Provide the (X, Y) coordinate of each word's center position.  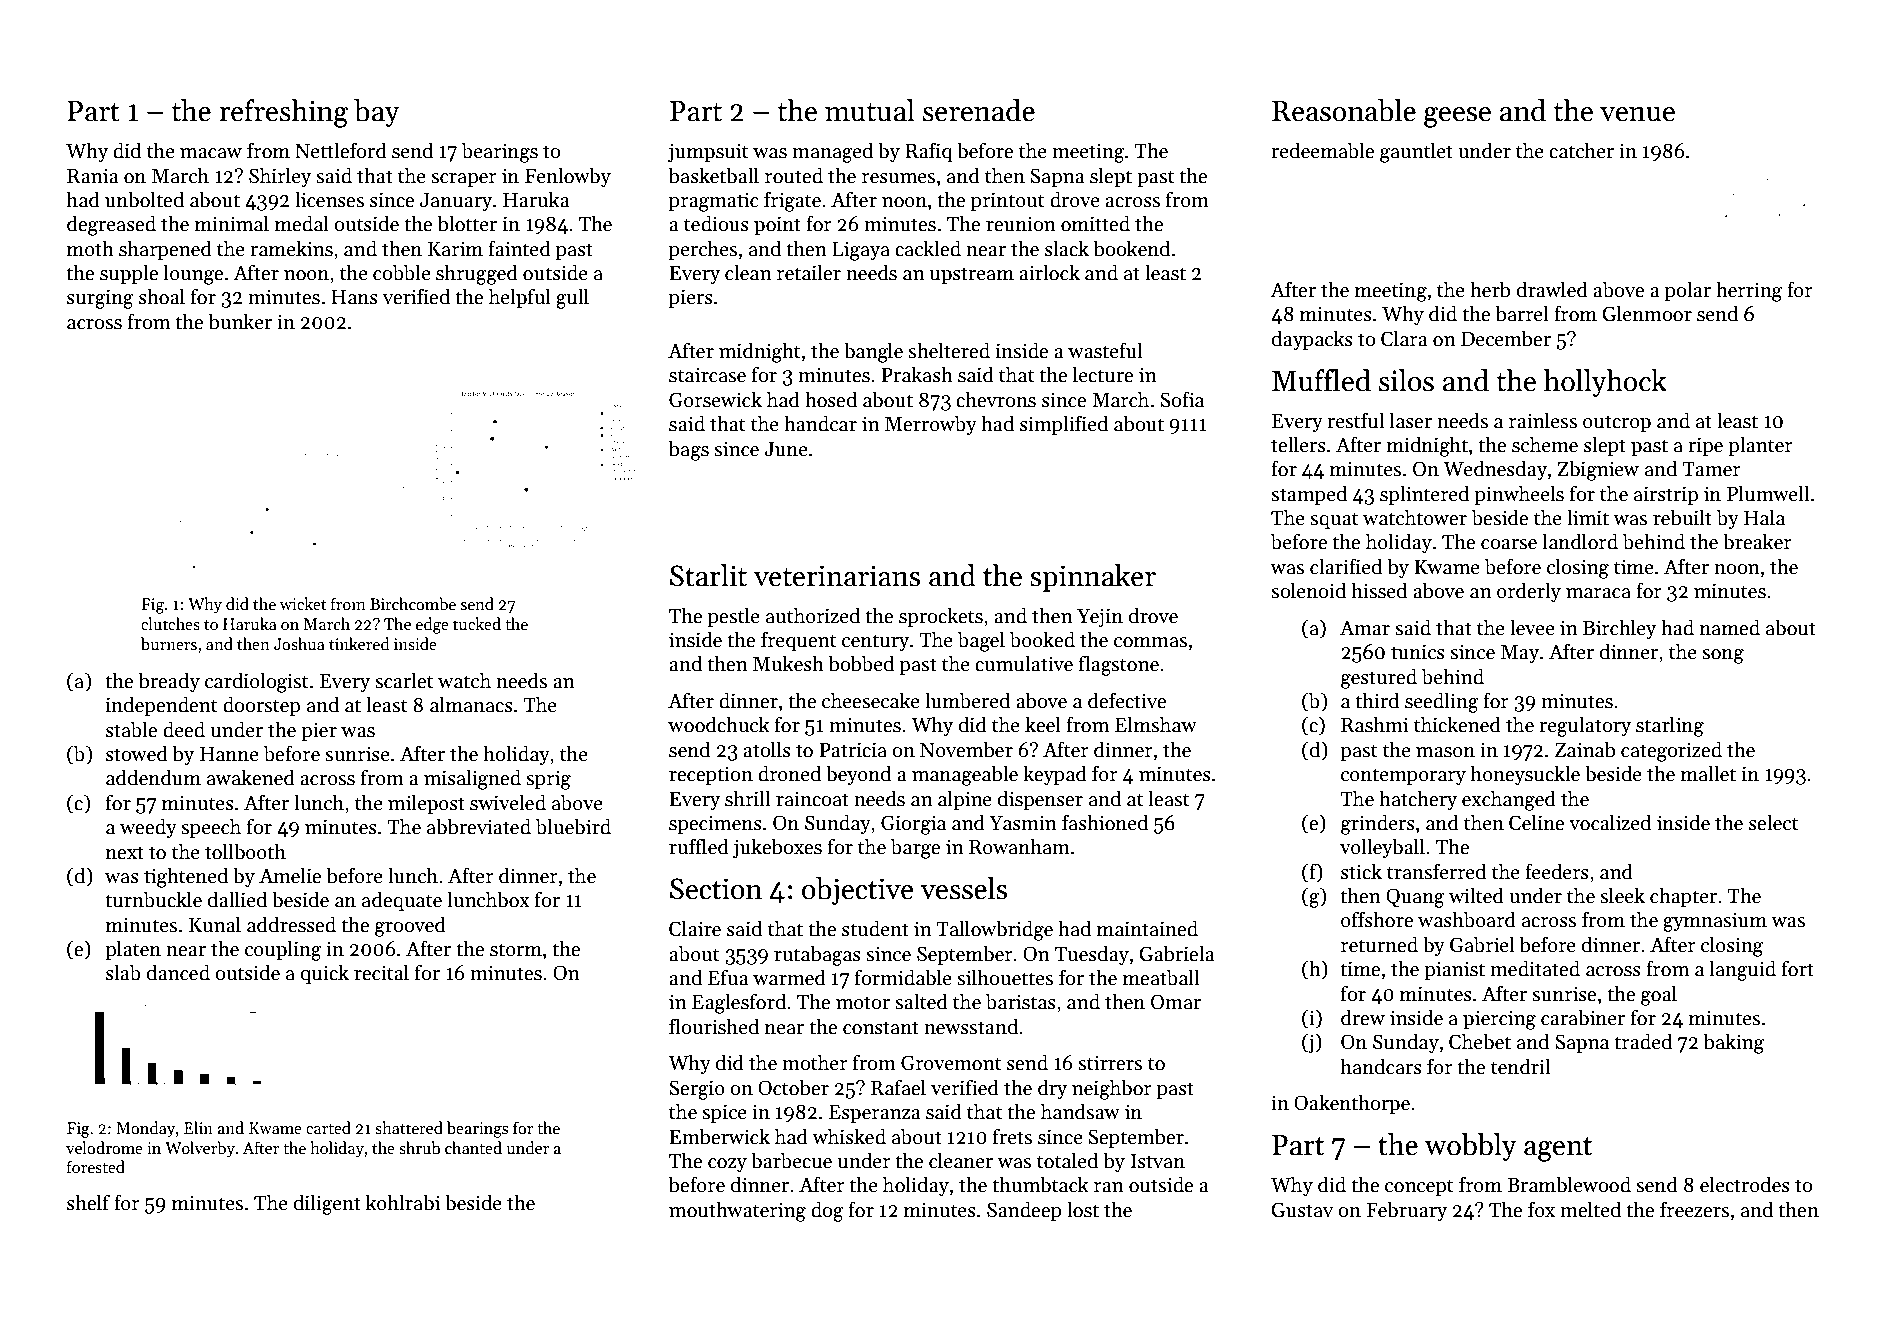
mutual (870, 110)
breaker (1757, 541)
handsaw (1080, 1111)
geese (1457, 117)
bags (688, 450)
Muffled (1321, 380)
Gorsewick (715, 399)
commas (1150, 642)
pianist (1454, 970)
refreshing (283, 113)
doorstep (261, 706)
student (875, 928)
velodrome (104, 1147)
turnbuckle (153, 899)
